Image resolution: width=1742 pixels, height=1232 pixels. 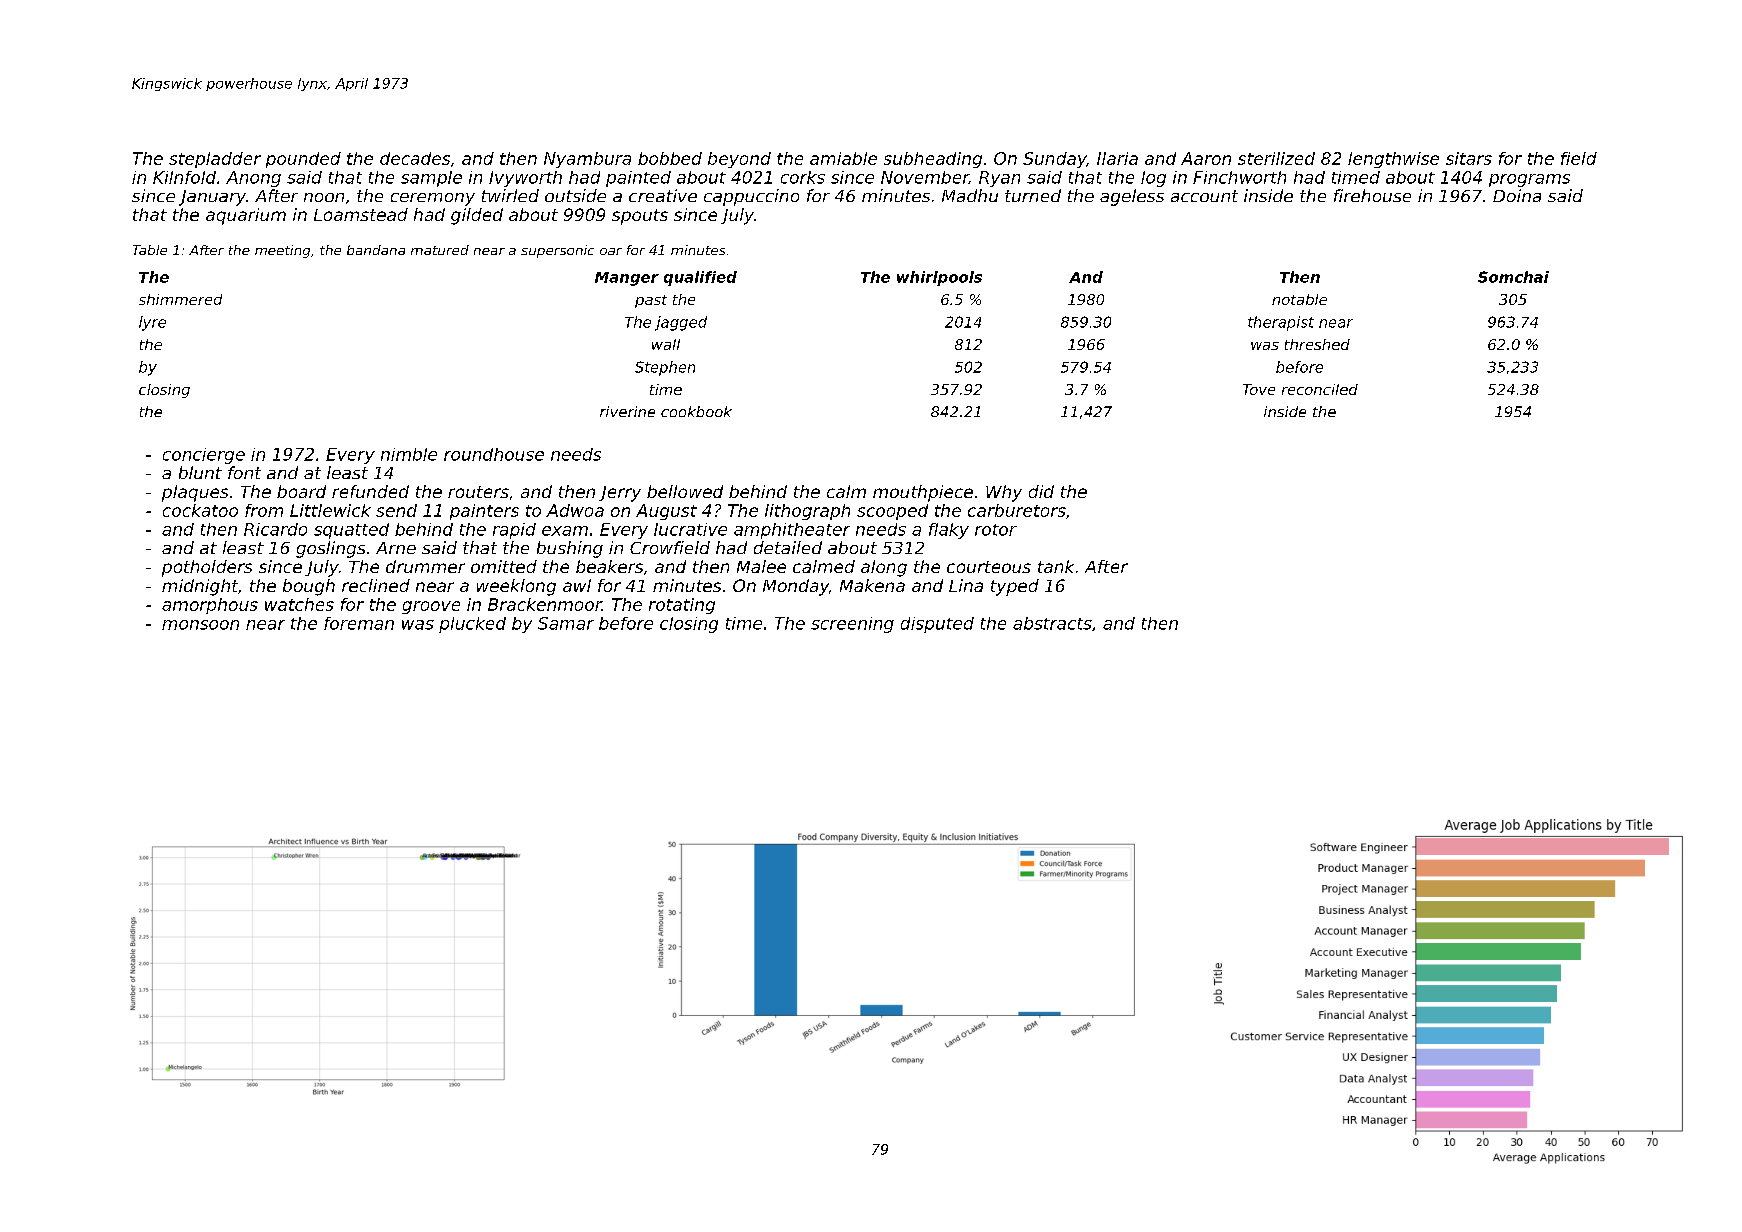 What do you see at coordinates (751, 197) in the screenshot?
I see `cappuccino` at bounding box center [751, 197].
